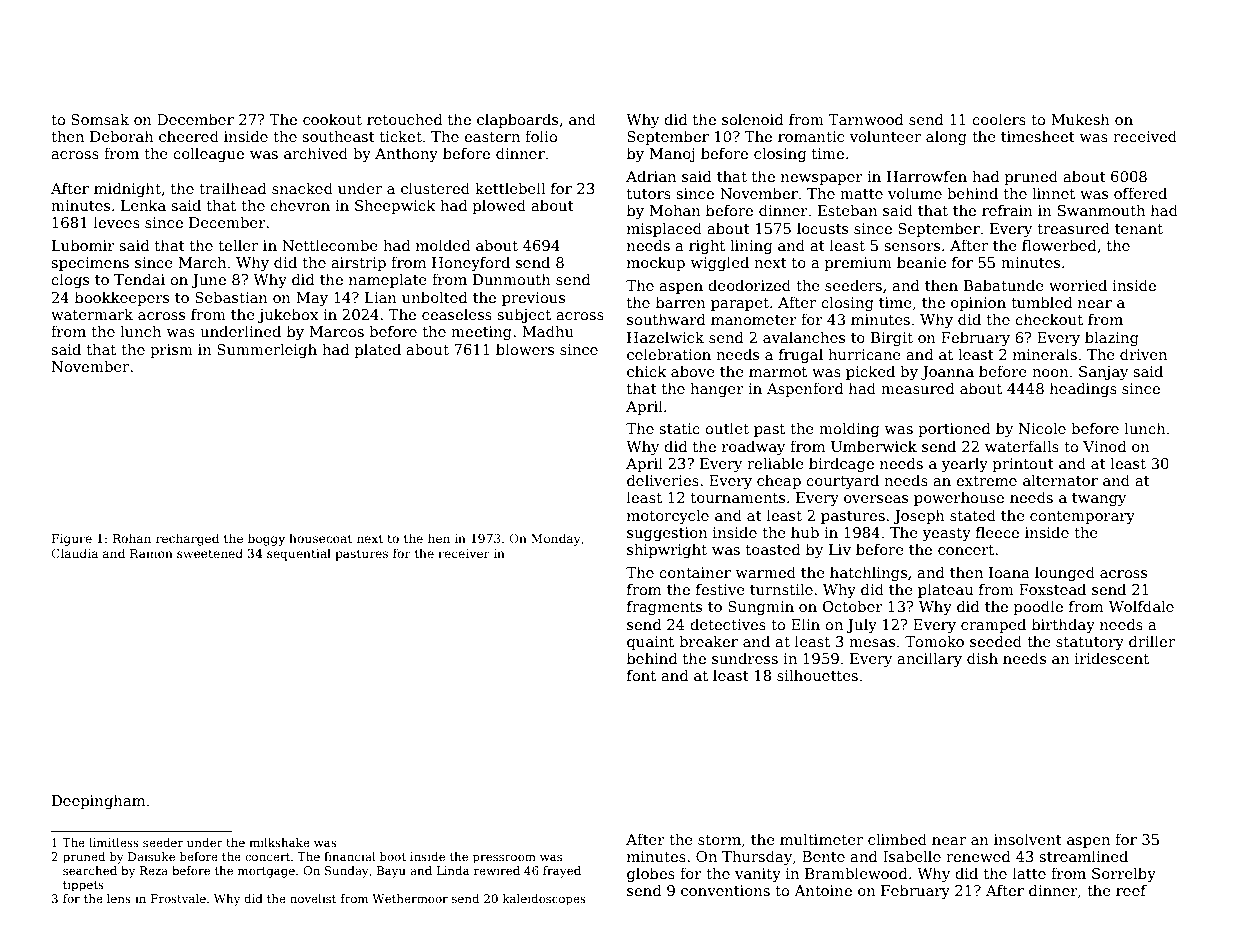 The image size is (1233, 952). Describe the element at coordinates (641, 675) in the page. I see `font` at that location.
